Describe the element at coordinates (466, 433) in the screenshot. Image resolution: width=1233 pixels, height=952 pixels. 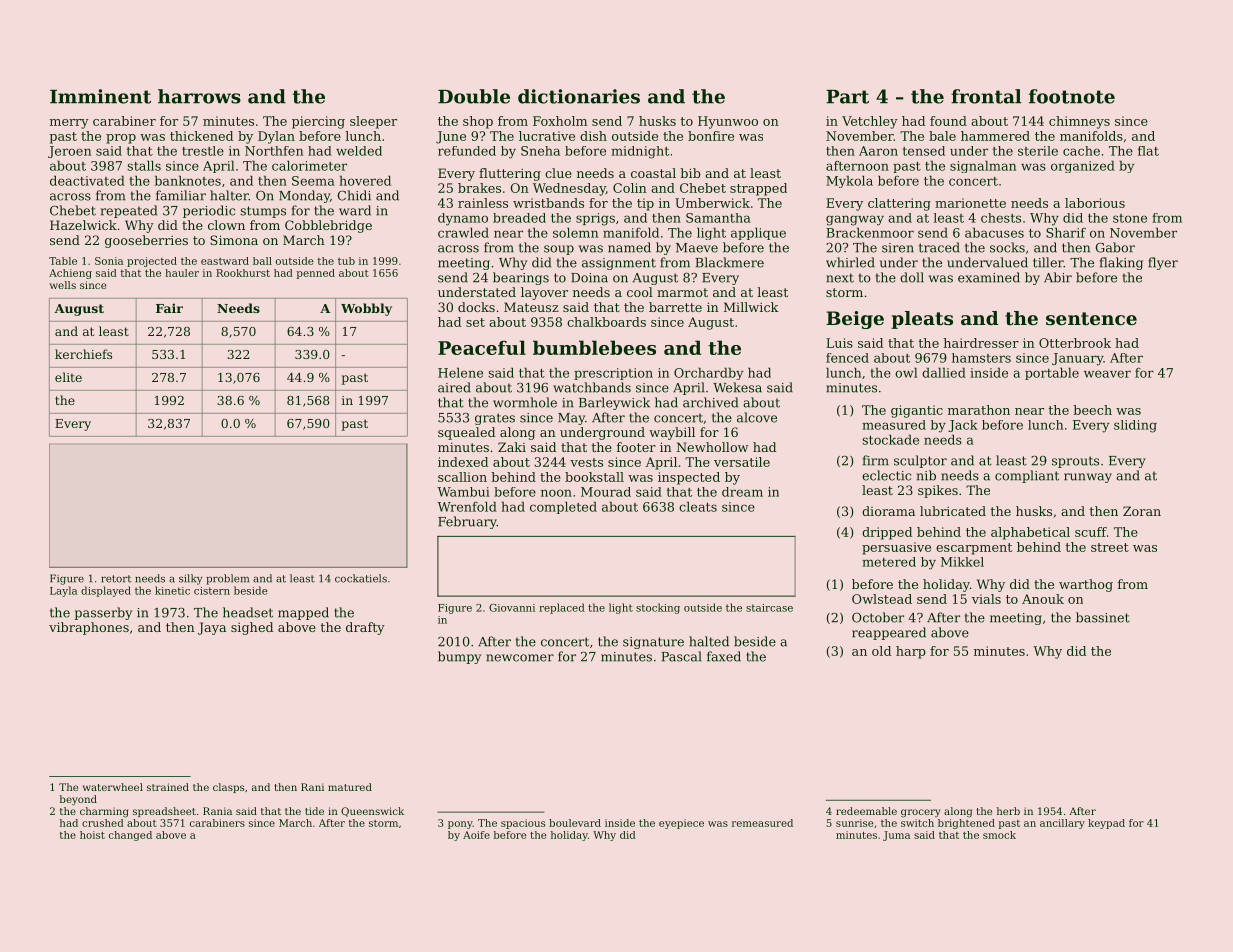
I see `squealed` at that location.
